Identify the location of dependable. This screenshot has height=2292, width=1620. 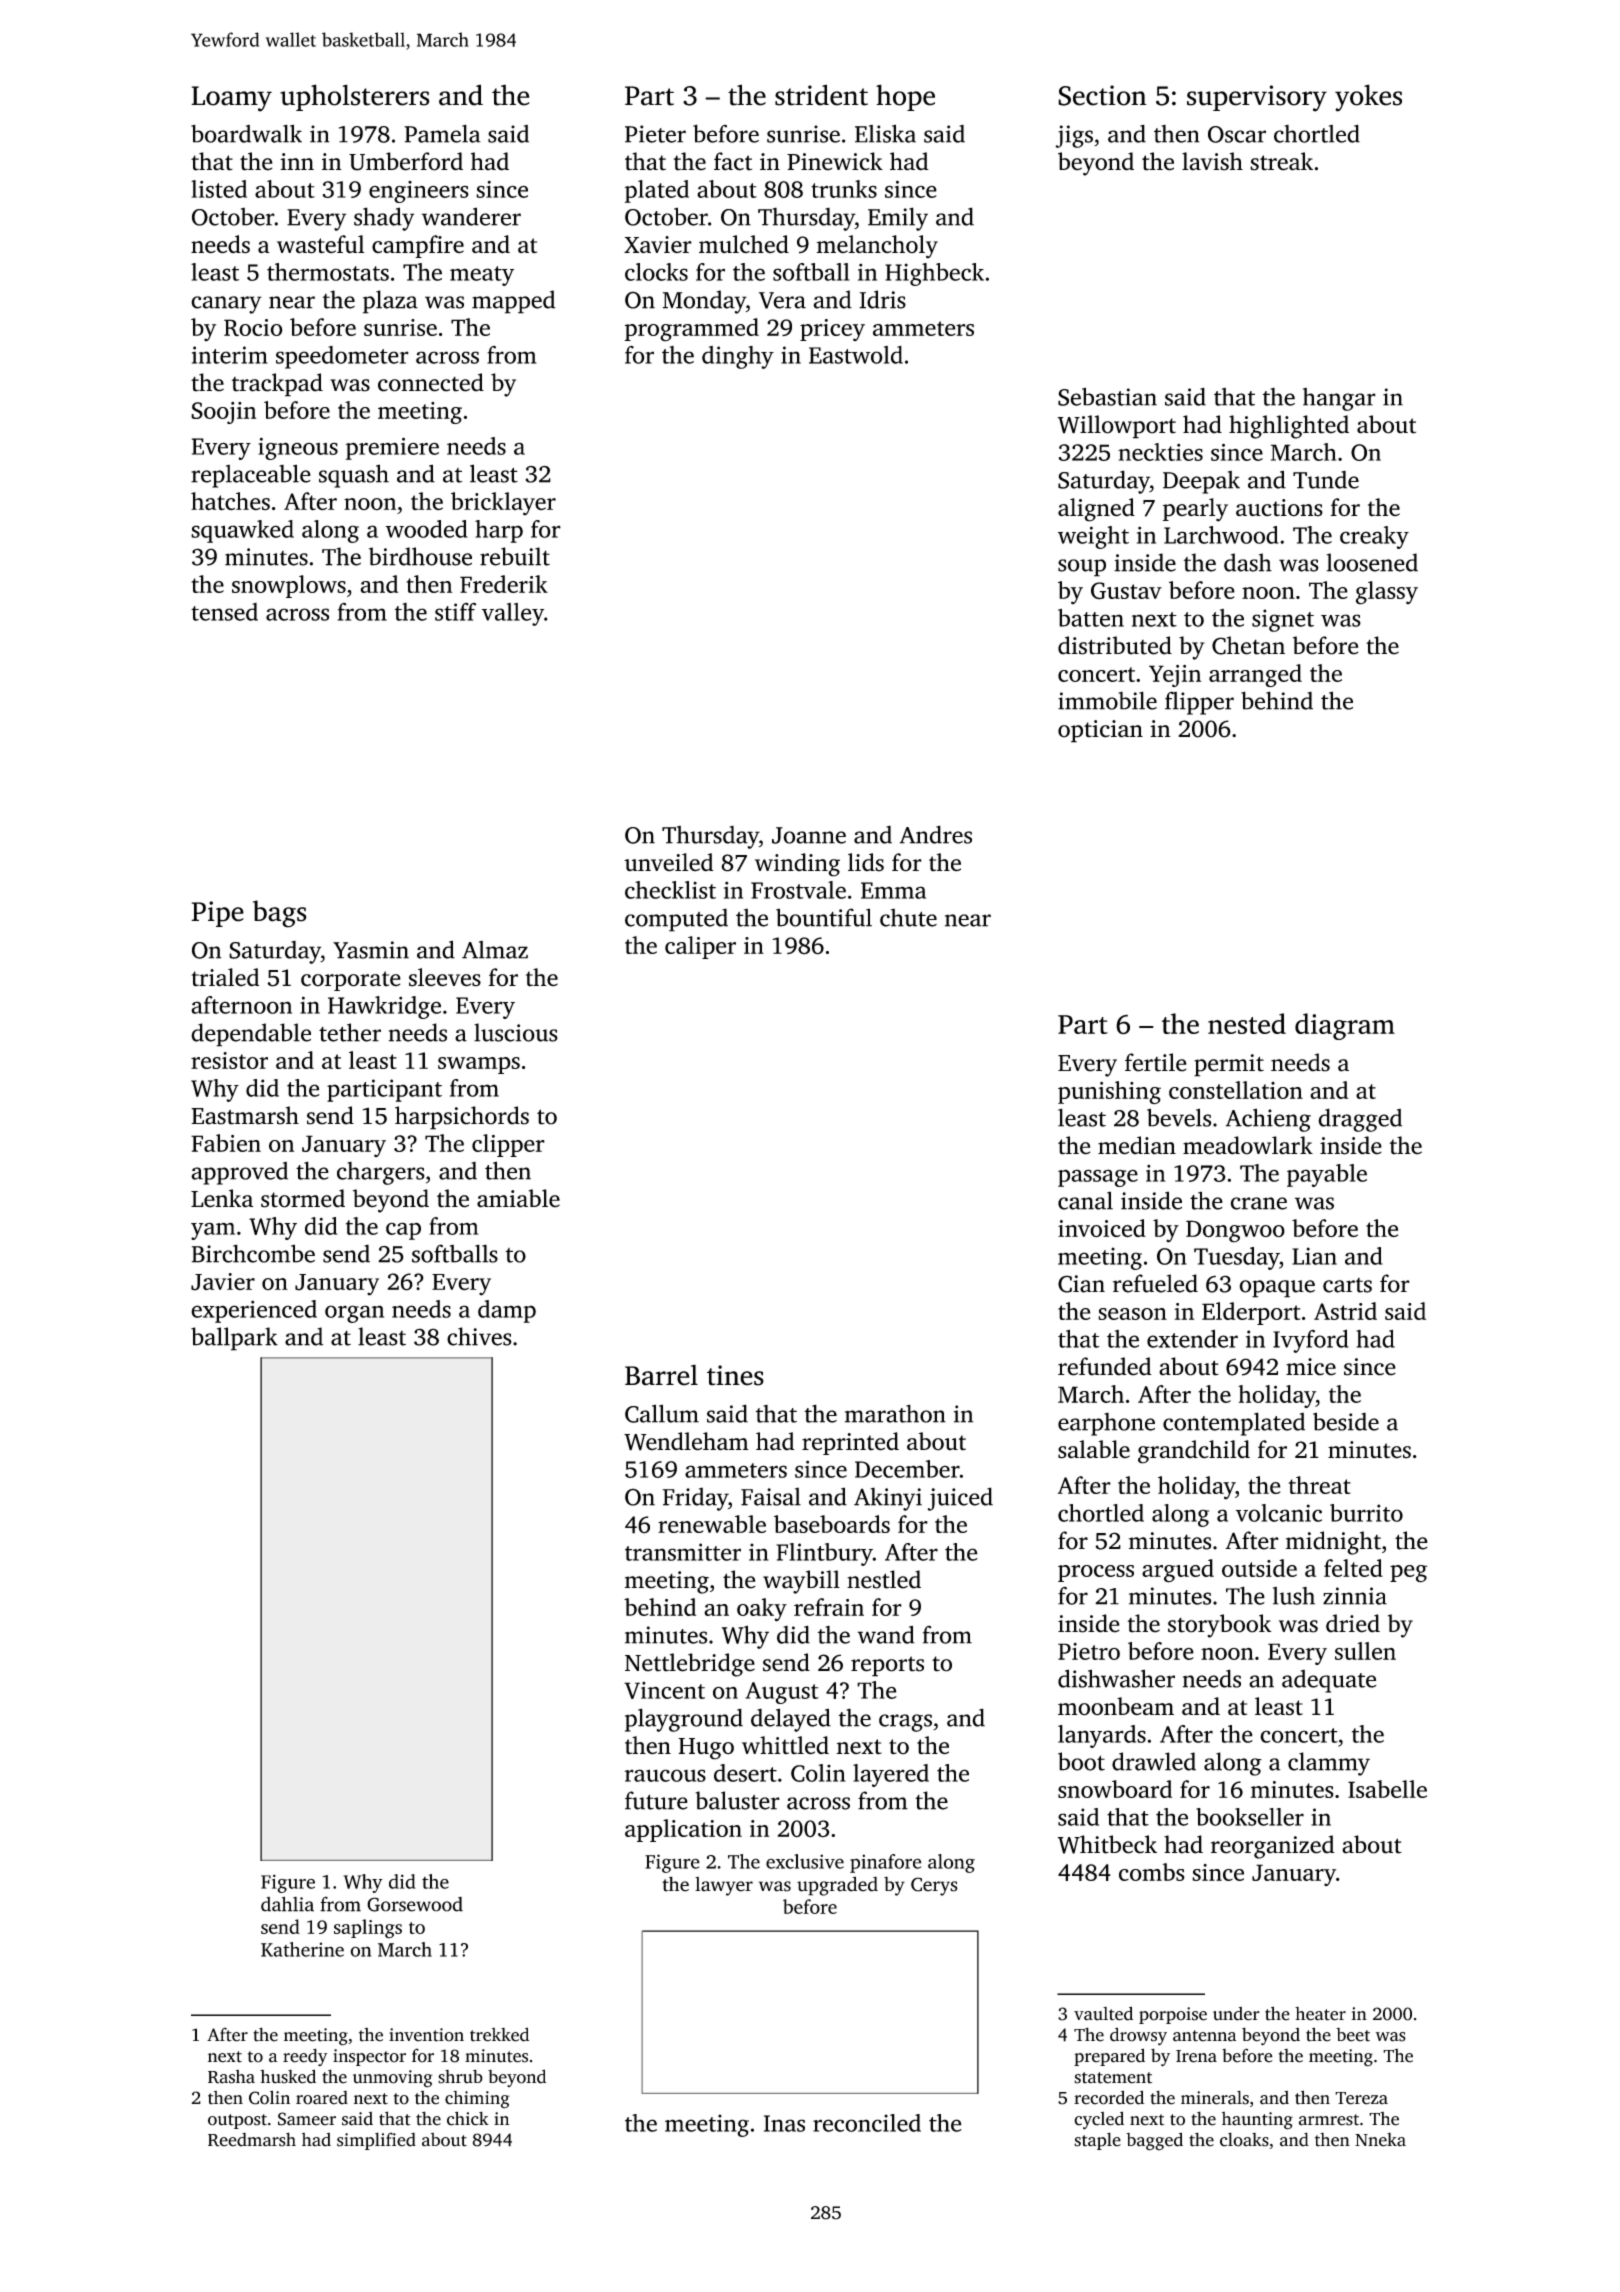
(251, 1035).
